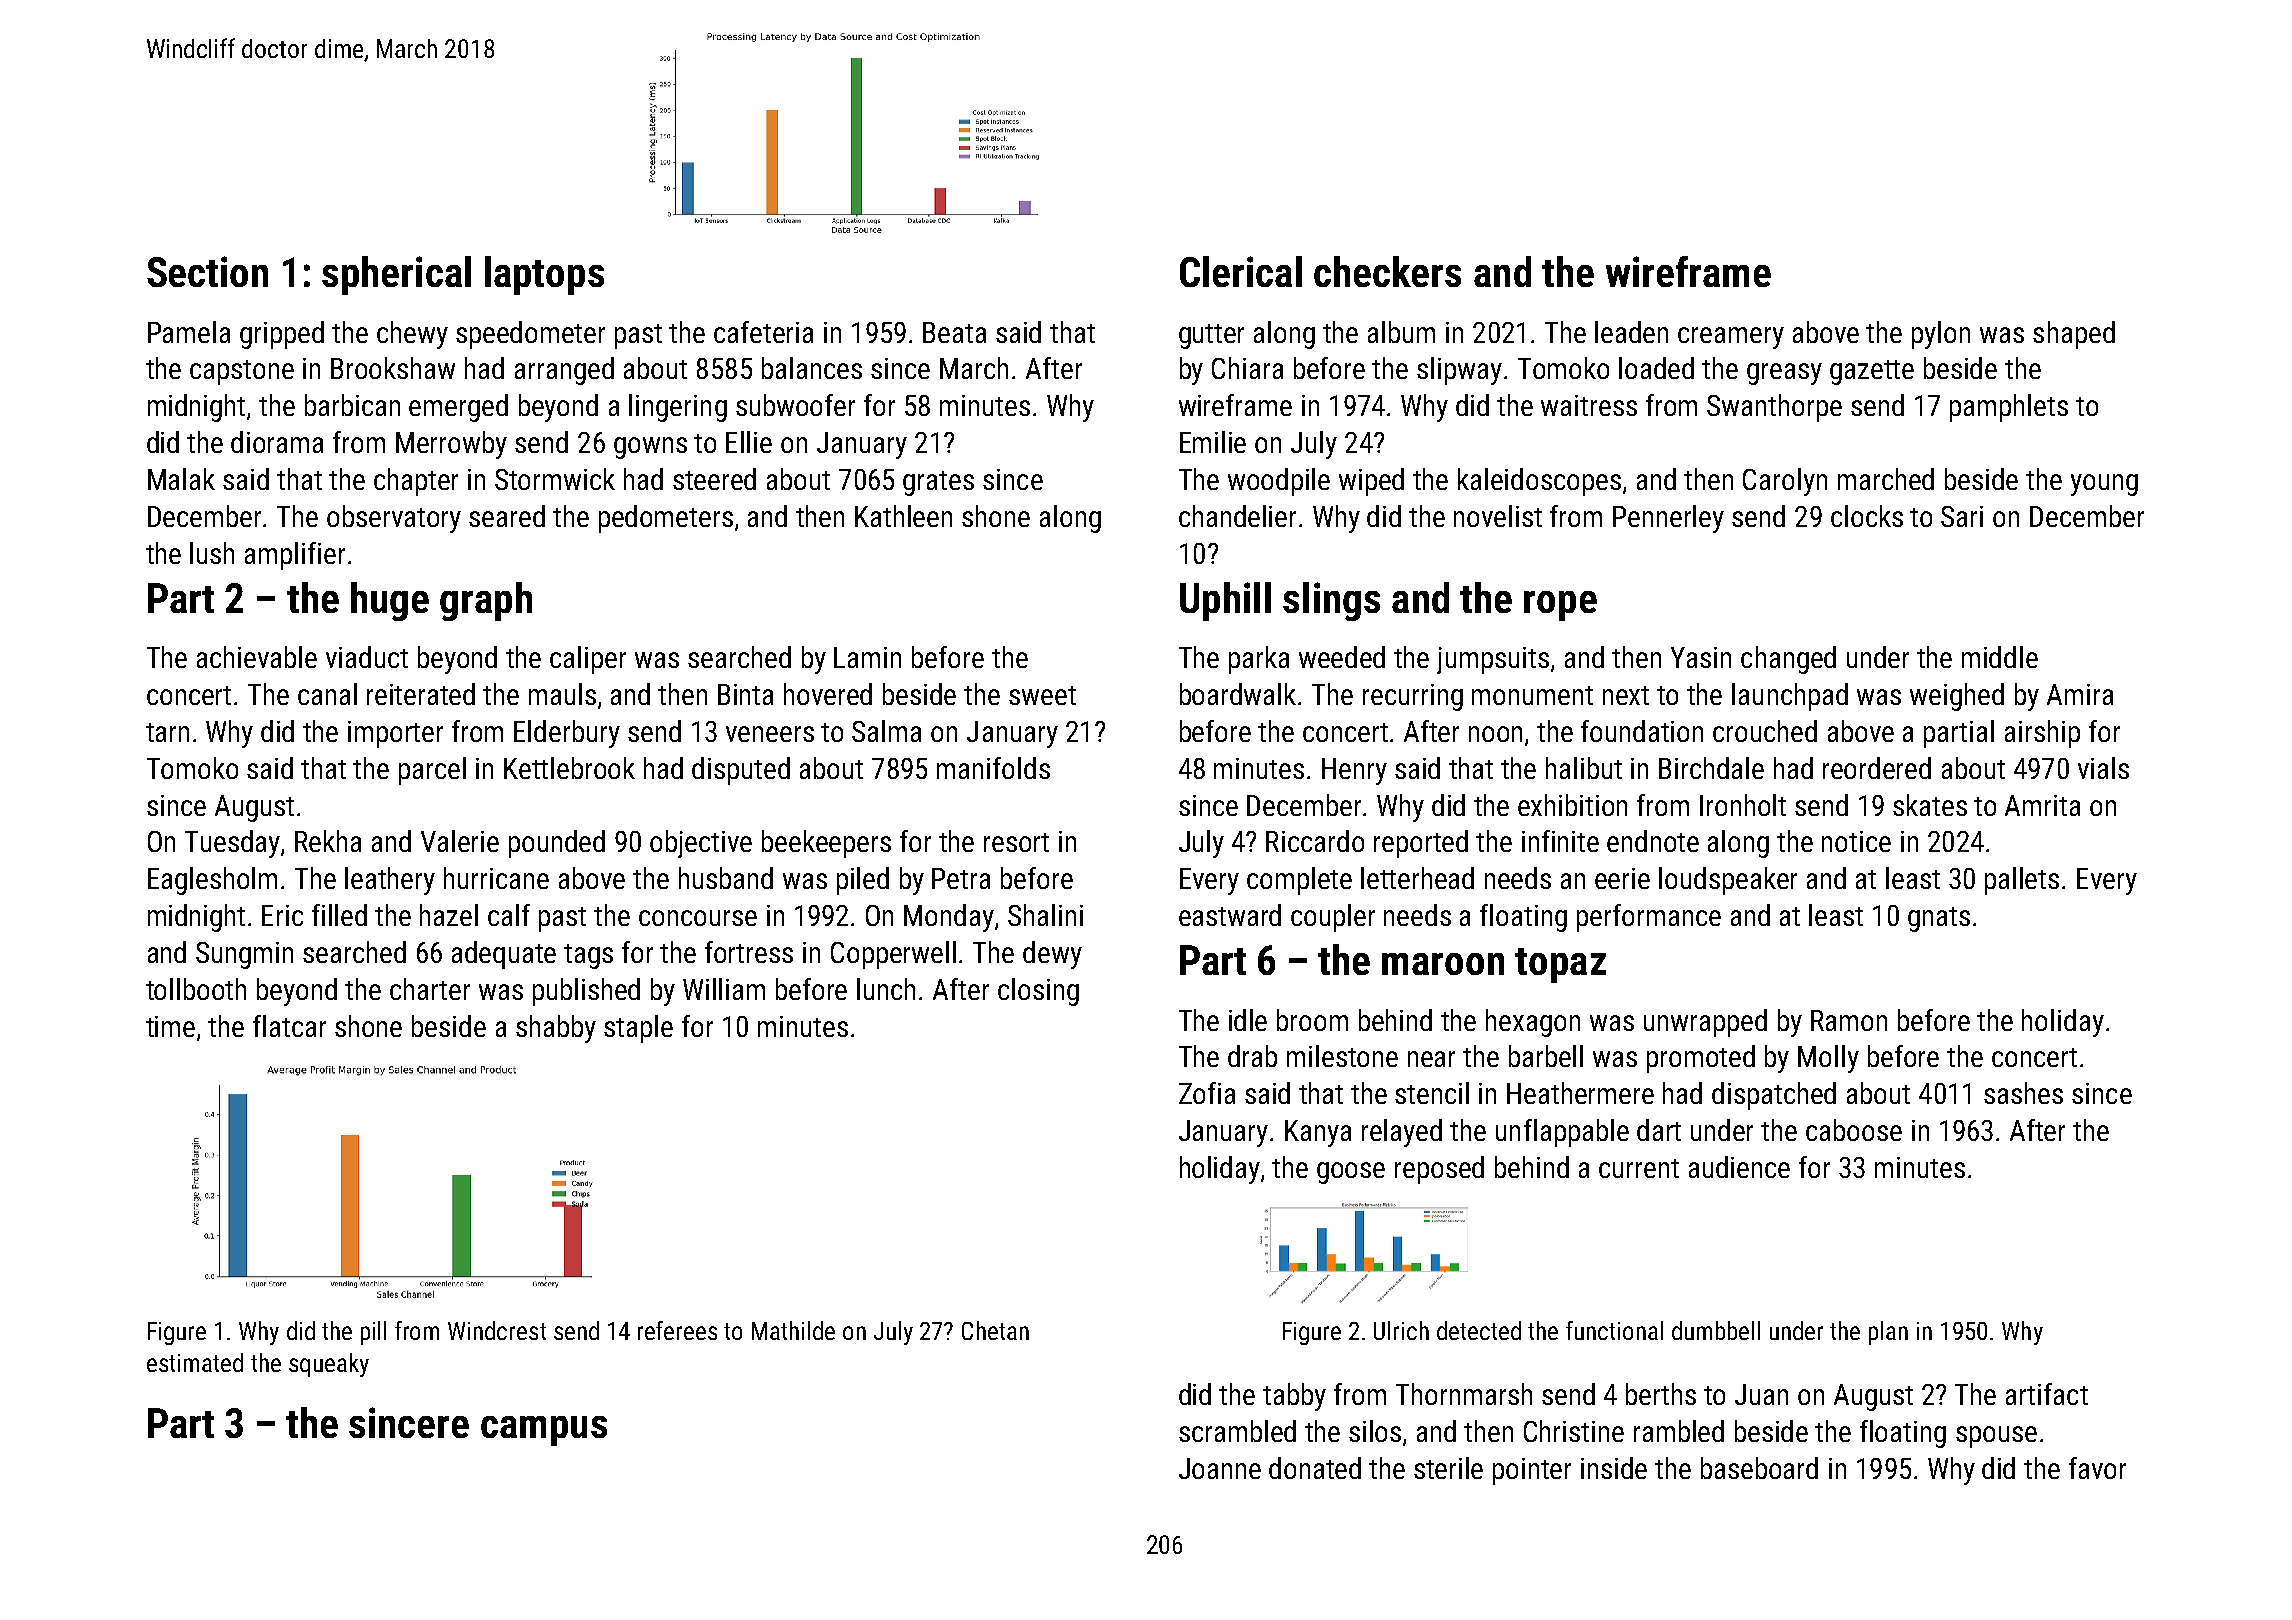 Image resolution: width=2292 pixels, height=1620 pixels. Describe the element at coordinates (257, 657) in the image. I see `achievable` at that location.
